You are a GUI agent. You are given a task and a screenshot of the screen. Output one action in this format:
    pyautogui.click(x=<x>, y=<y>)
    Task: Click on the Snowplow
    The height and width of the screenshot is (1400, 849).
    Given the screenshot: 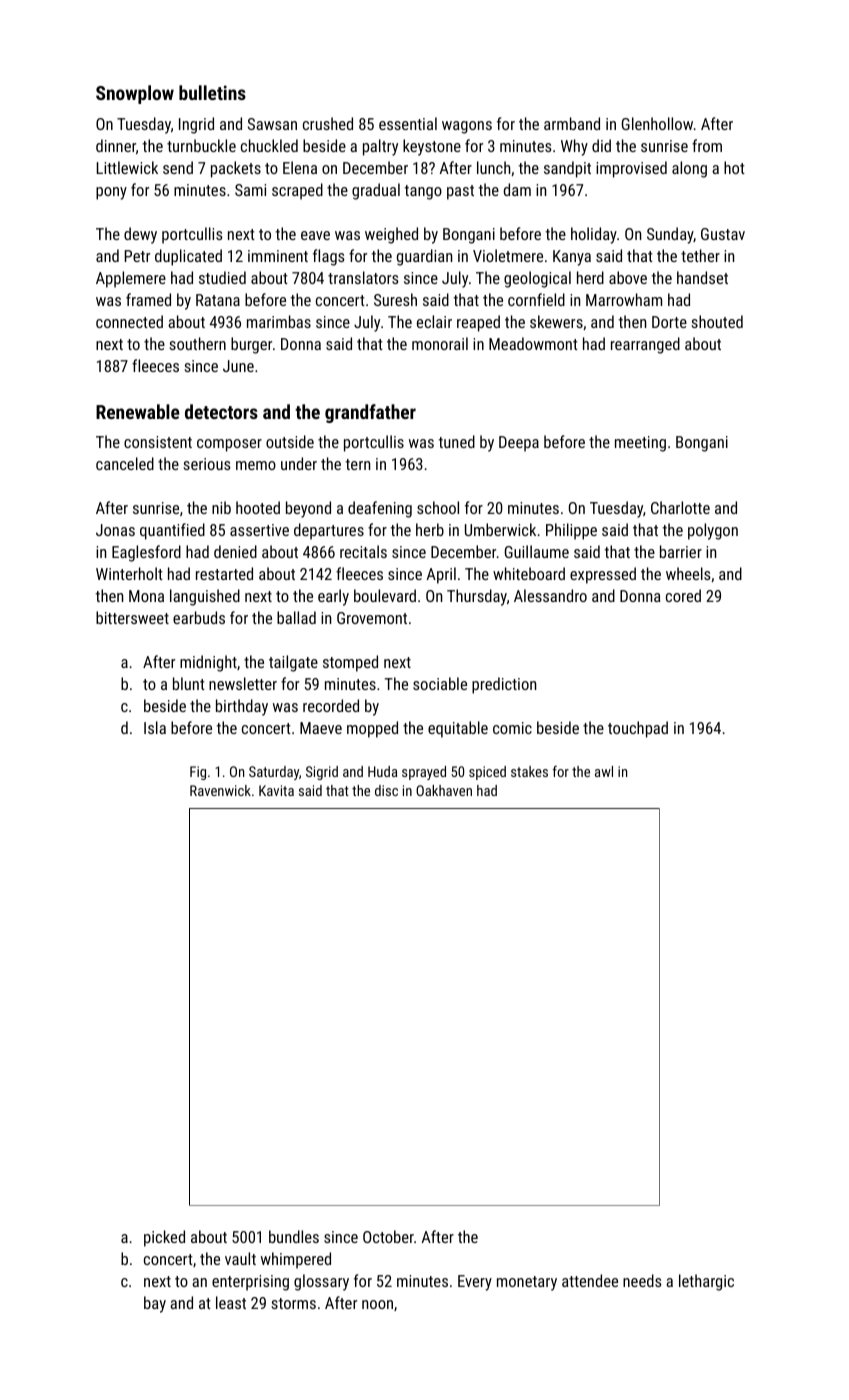 What is the action you would take?
    pyautogui.click(x=135, y=94)
